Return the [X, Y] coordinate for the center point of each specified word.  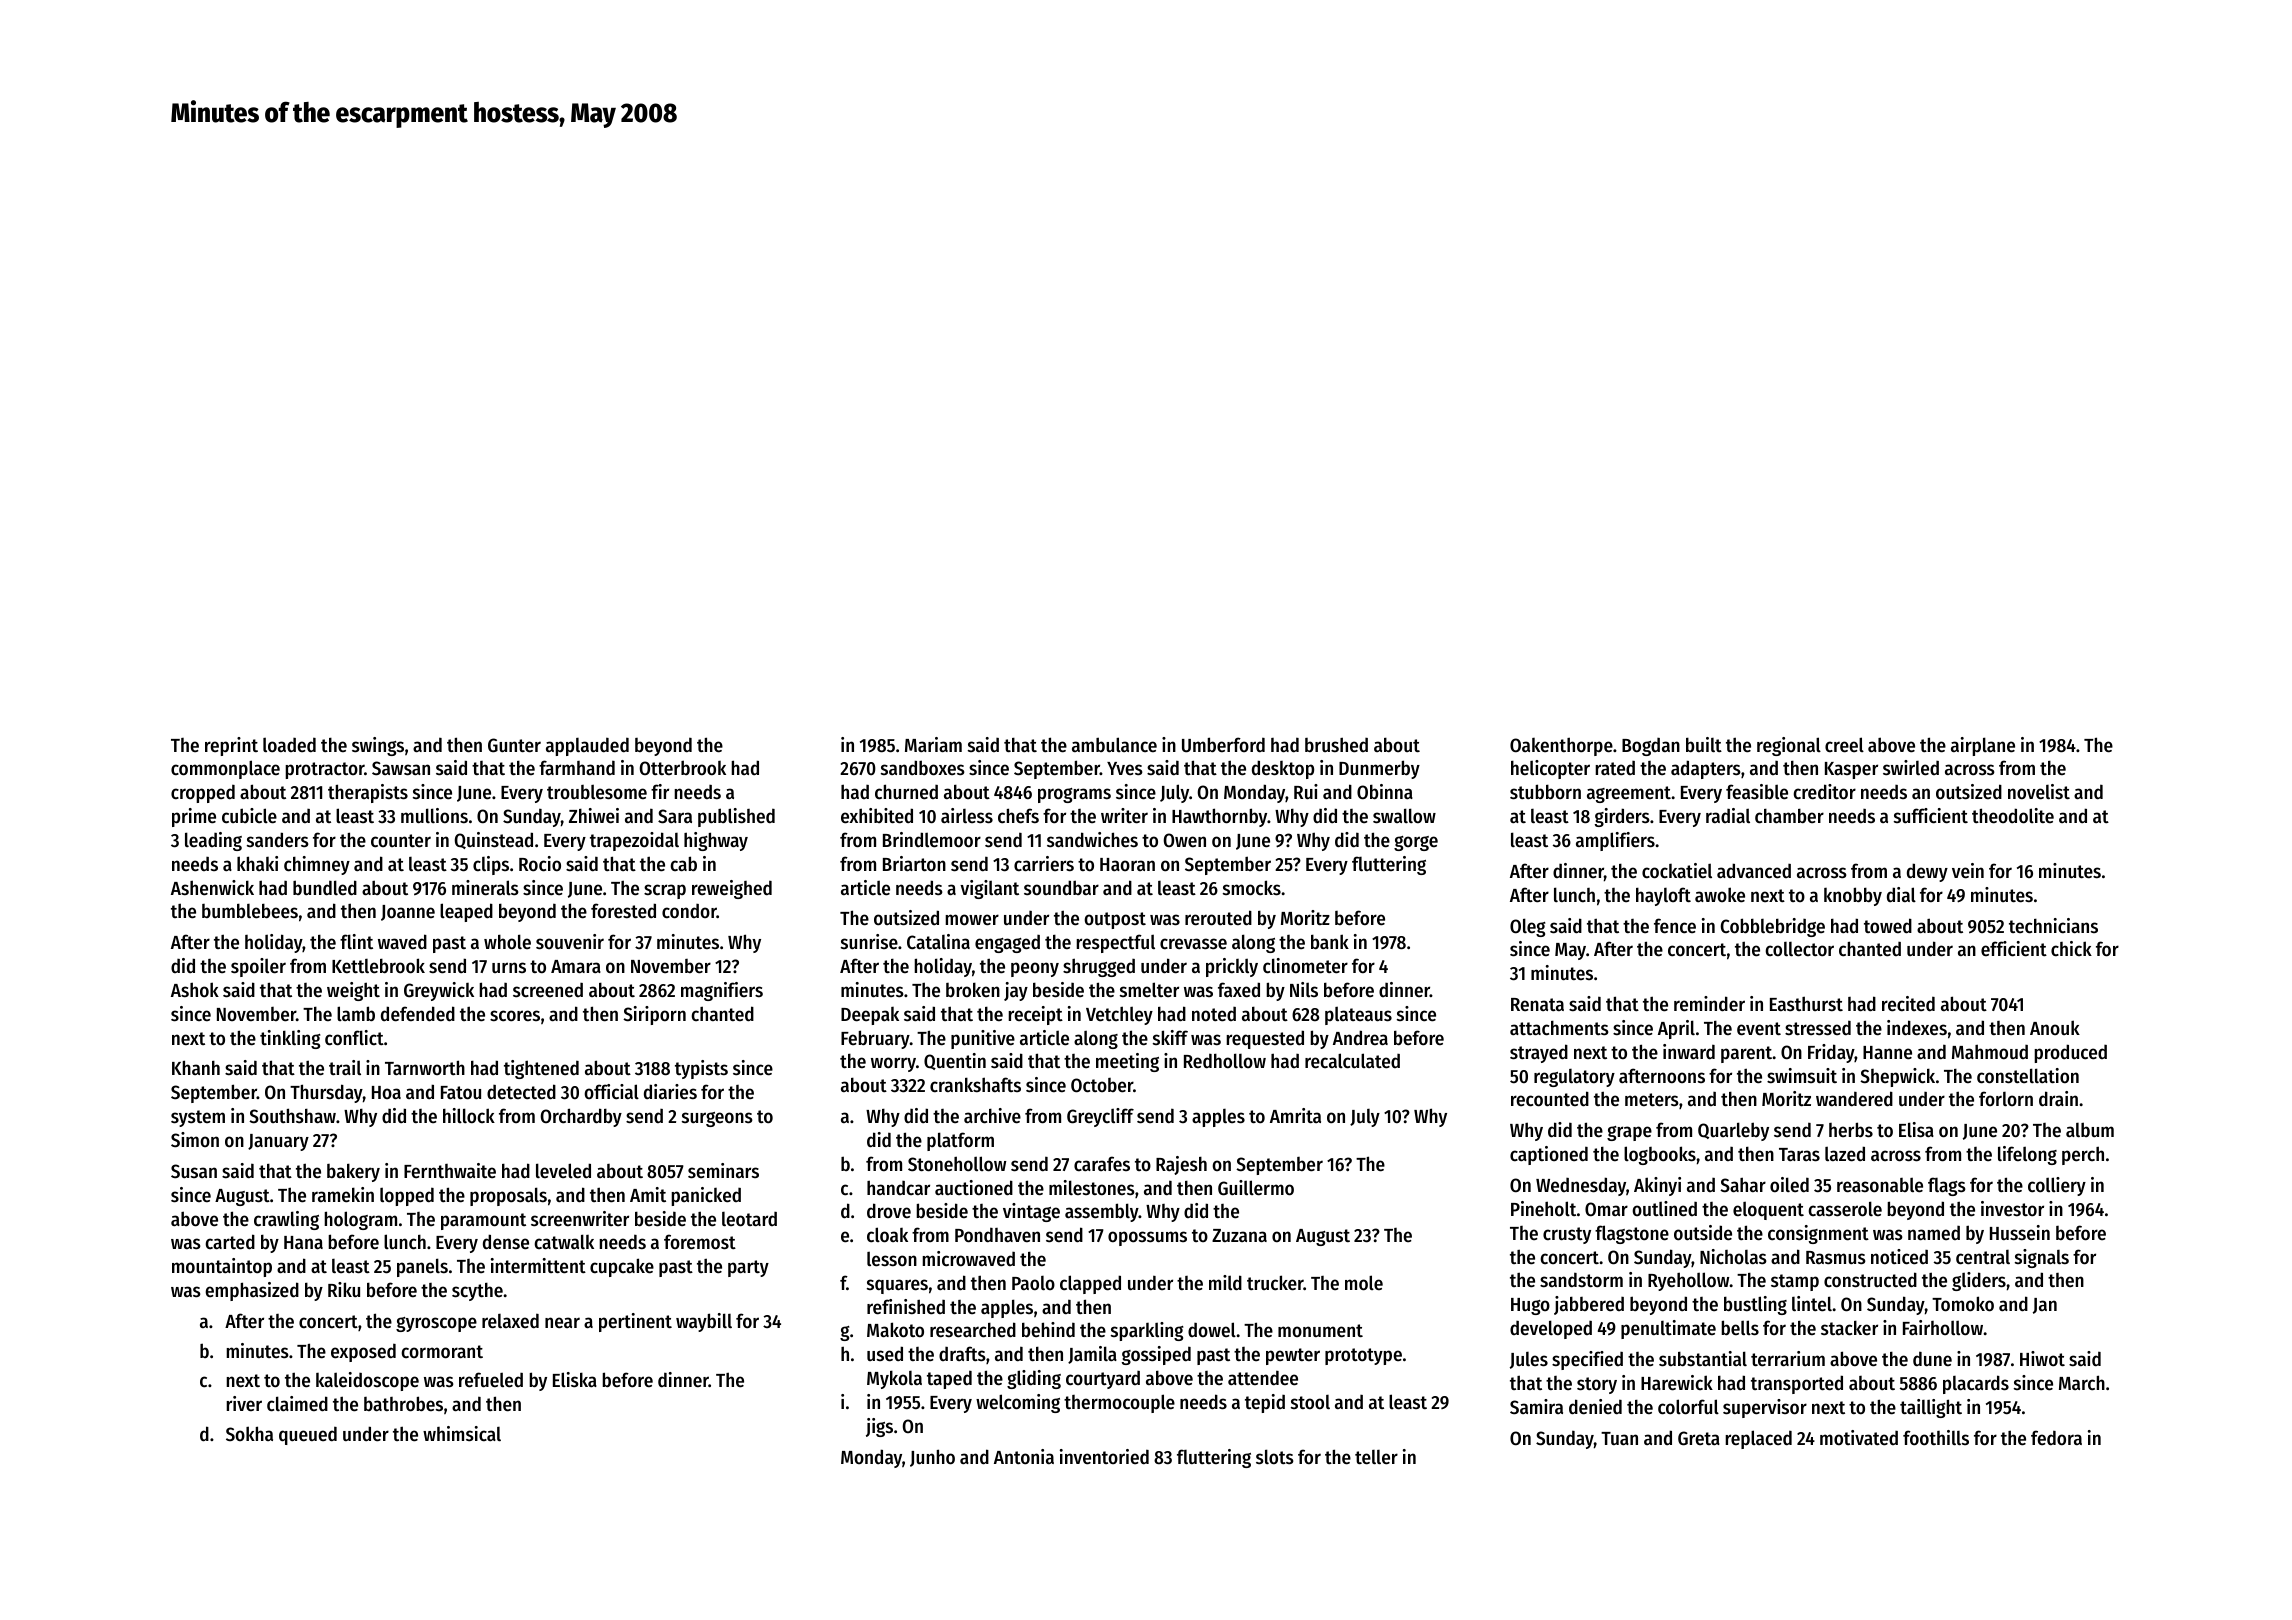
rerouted [1218, 918]
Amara [576, 966]
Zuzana [1239, 1235]
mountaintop [222, 1267]
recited [1908, 1004]
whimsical [462, 1434]
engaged [1007, 944]
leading [213, 841]
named [1934, 1233]
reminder [1709, 1004]
